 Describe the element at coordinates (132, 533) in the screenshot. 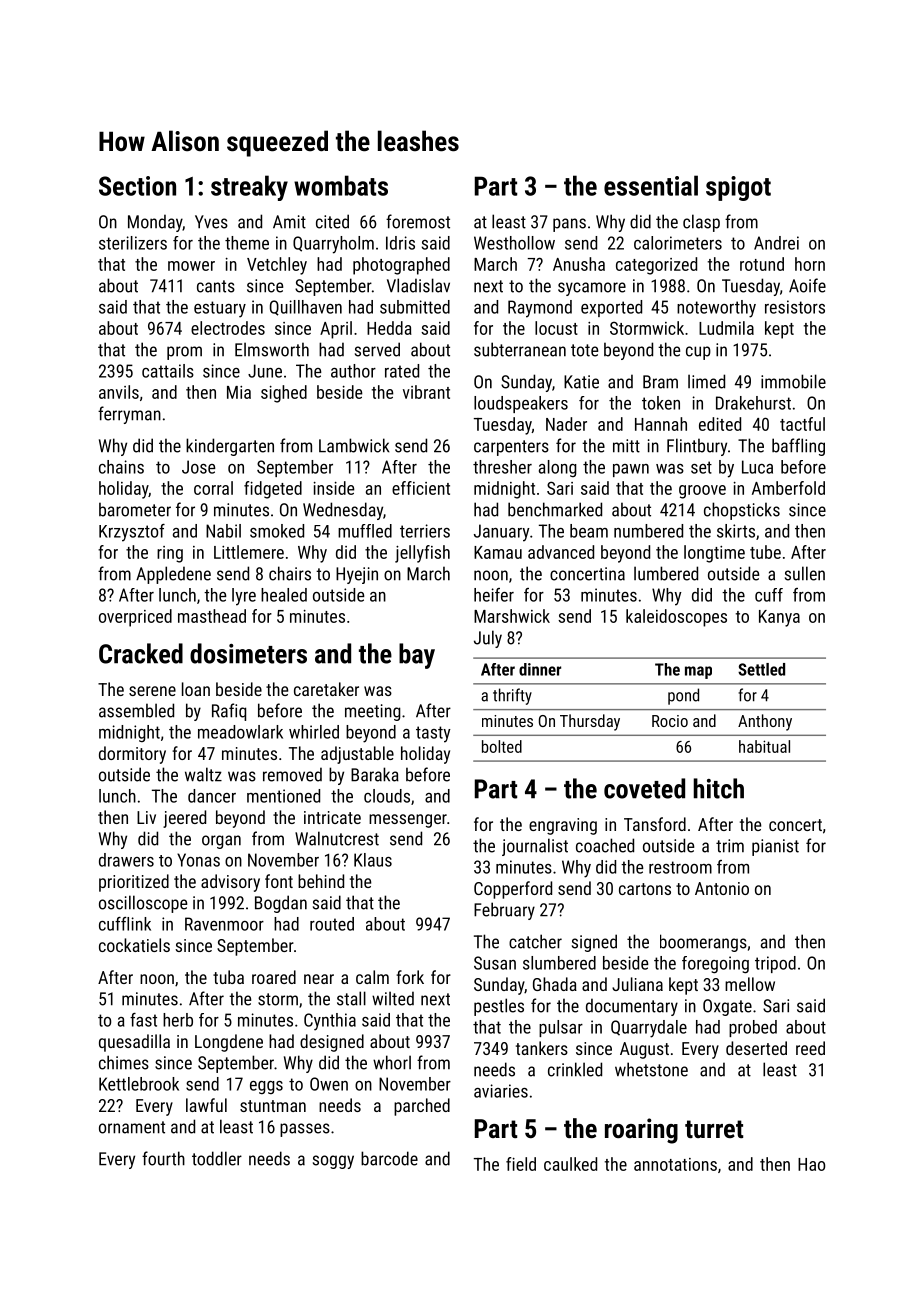

I see `Krzysztof` at that location.
